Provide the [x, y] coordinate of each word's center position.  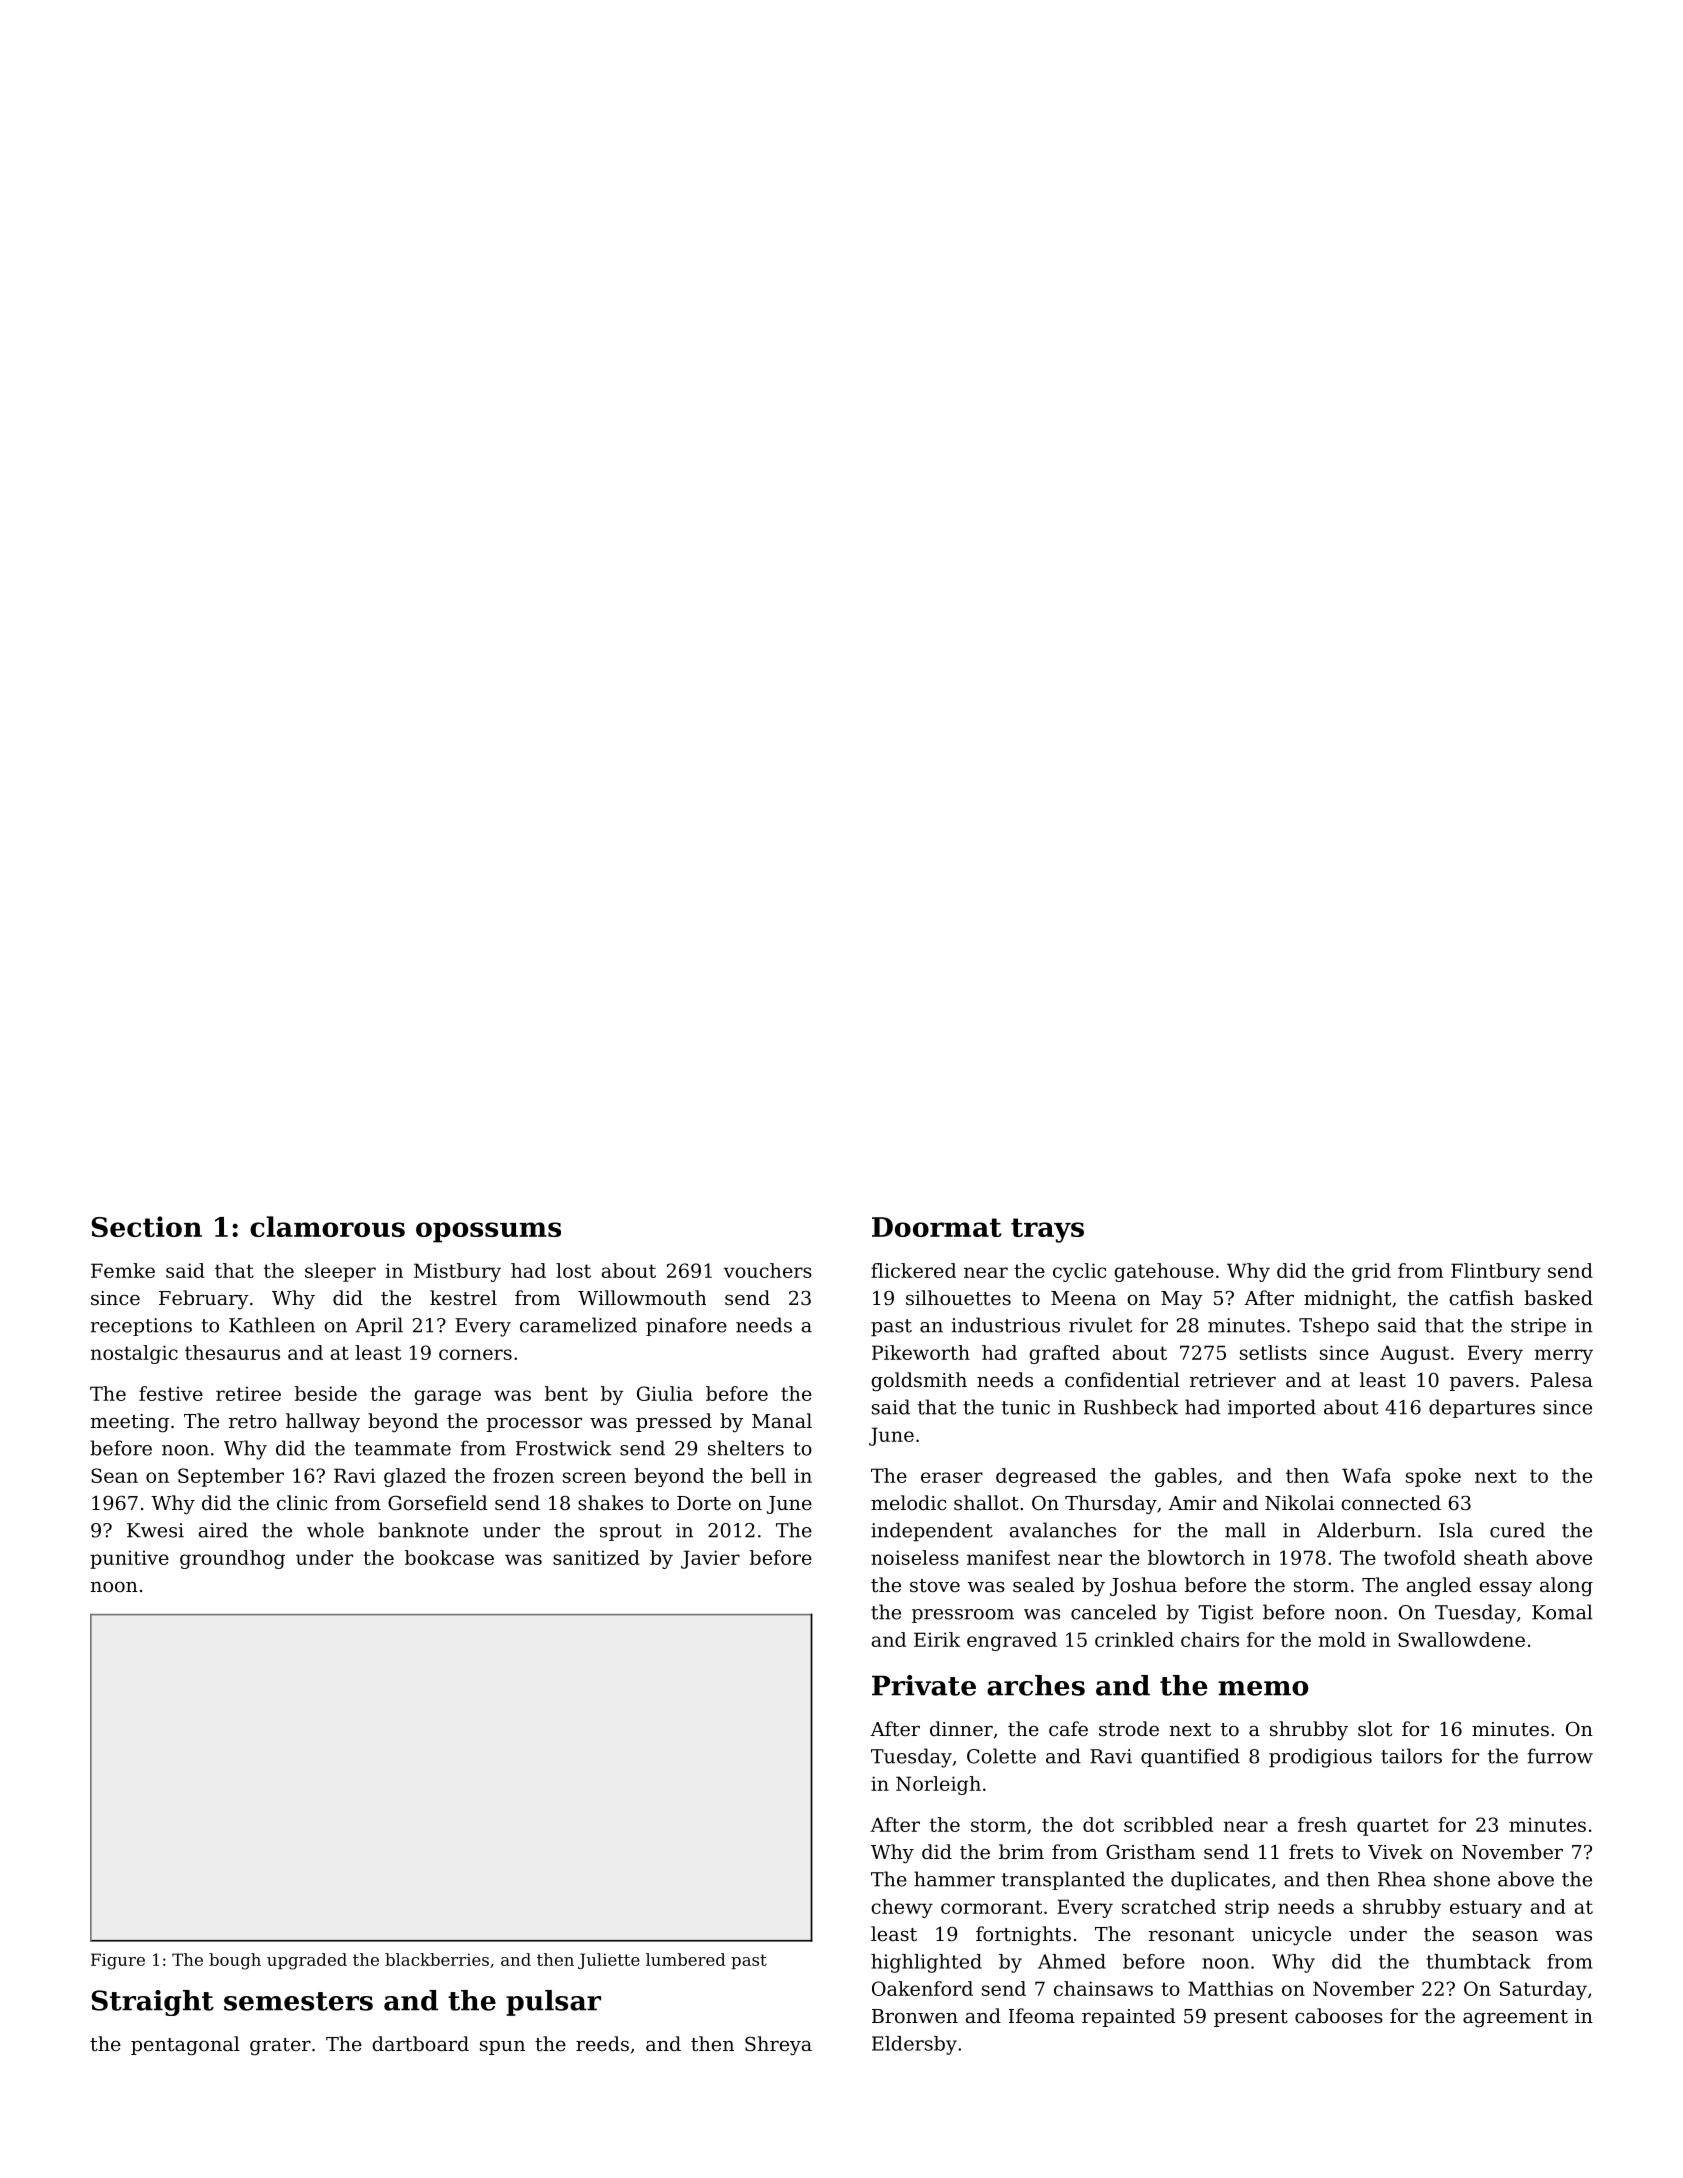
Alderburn [1366, 1530]
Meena [1083, 1298]
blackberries [437, 1959]
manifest [1008, 1557]
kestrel [463, 1297]
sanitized [596, 1557]
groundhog [232, 1559]
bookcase [449, 1557]
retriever [1233, 1380]
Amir [1192, 1503]
